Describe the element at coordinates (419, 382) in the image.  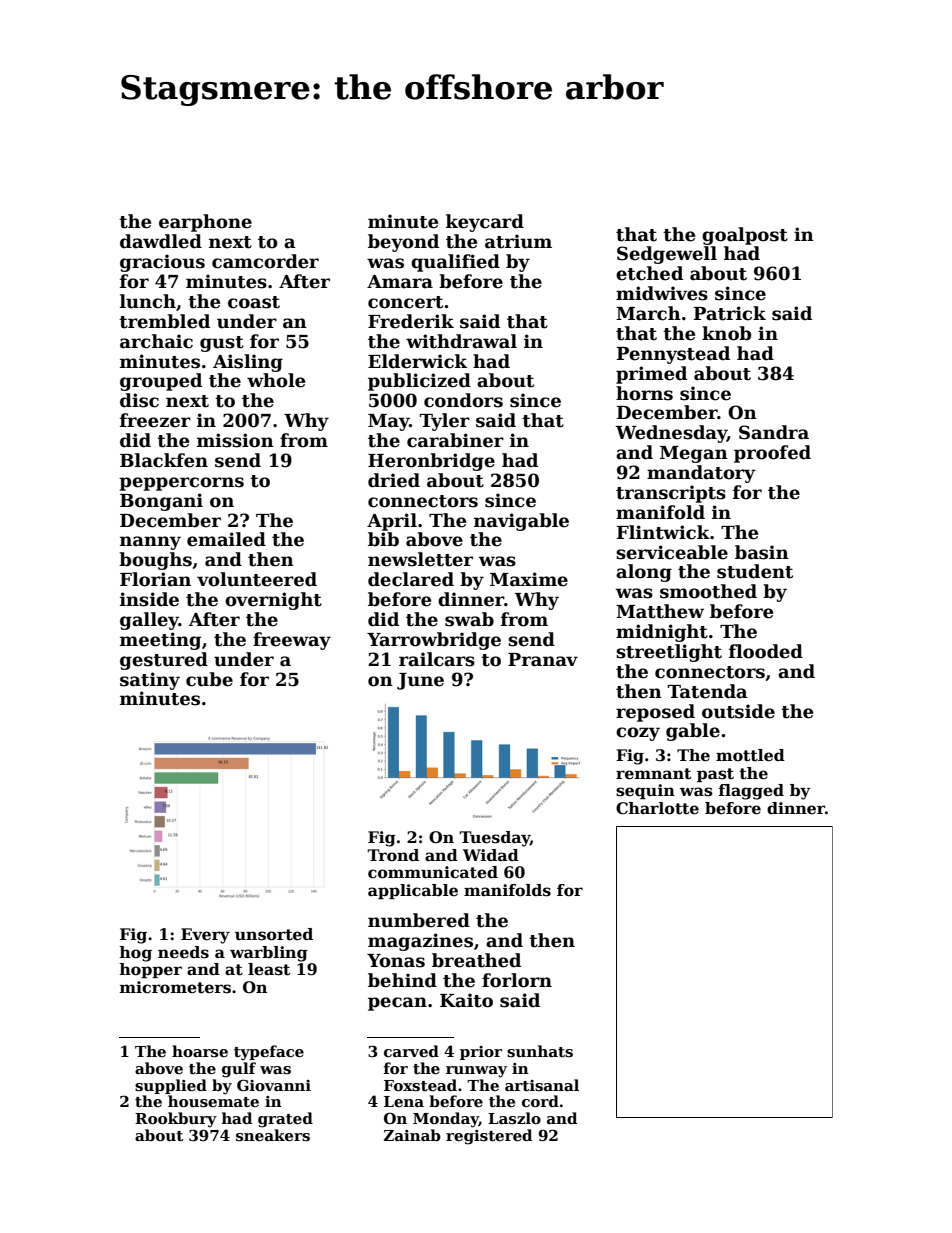
I see `publicized` at that location.
